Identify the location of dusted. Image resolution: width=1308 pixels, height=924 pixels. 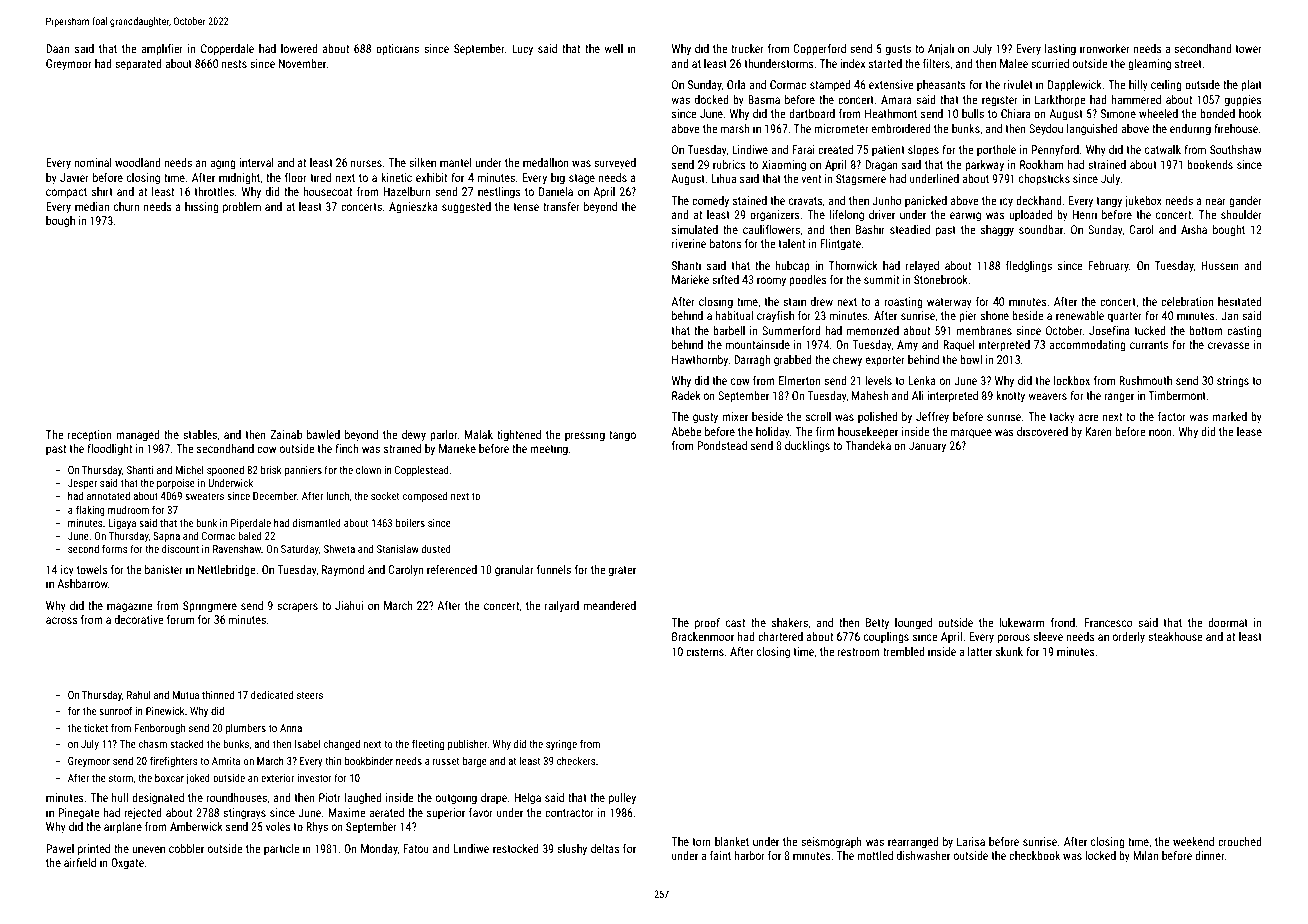
(436, 549).
